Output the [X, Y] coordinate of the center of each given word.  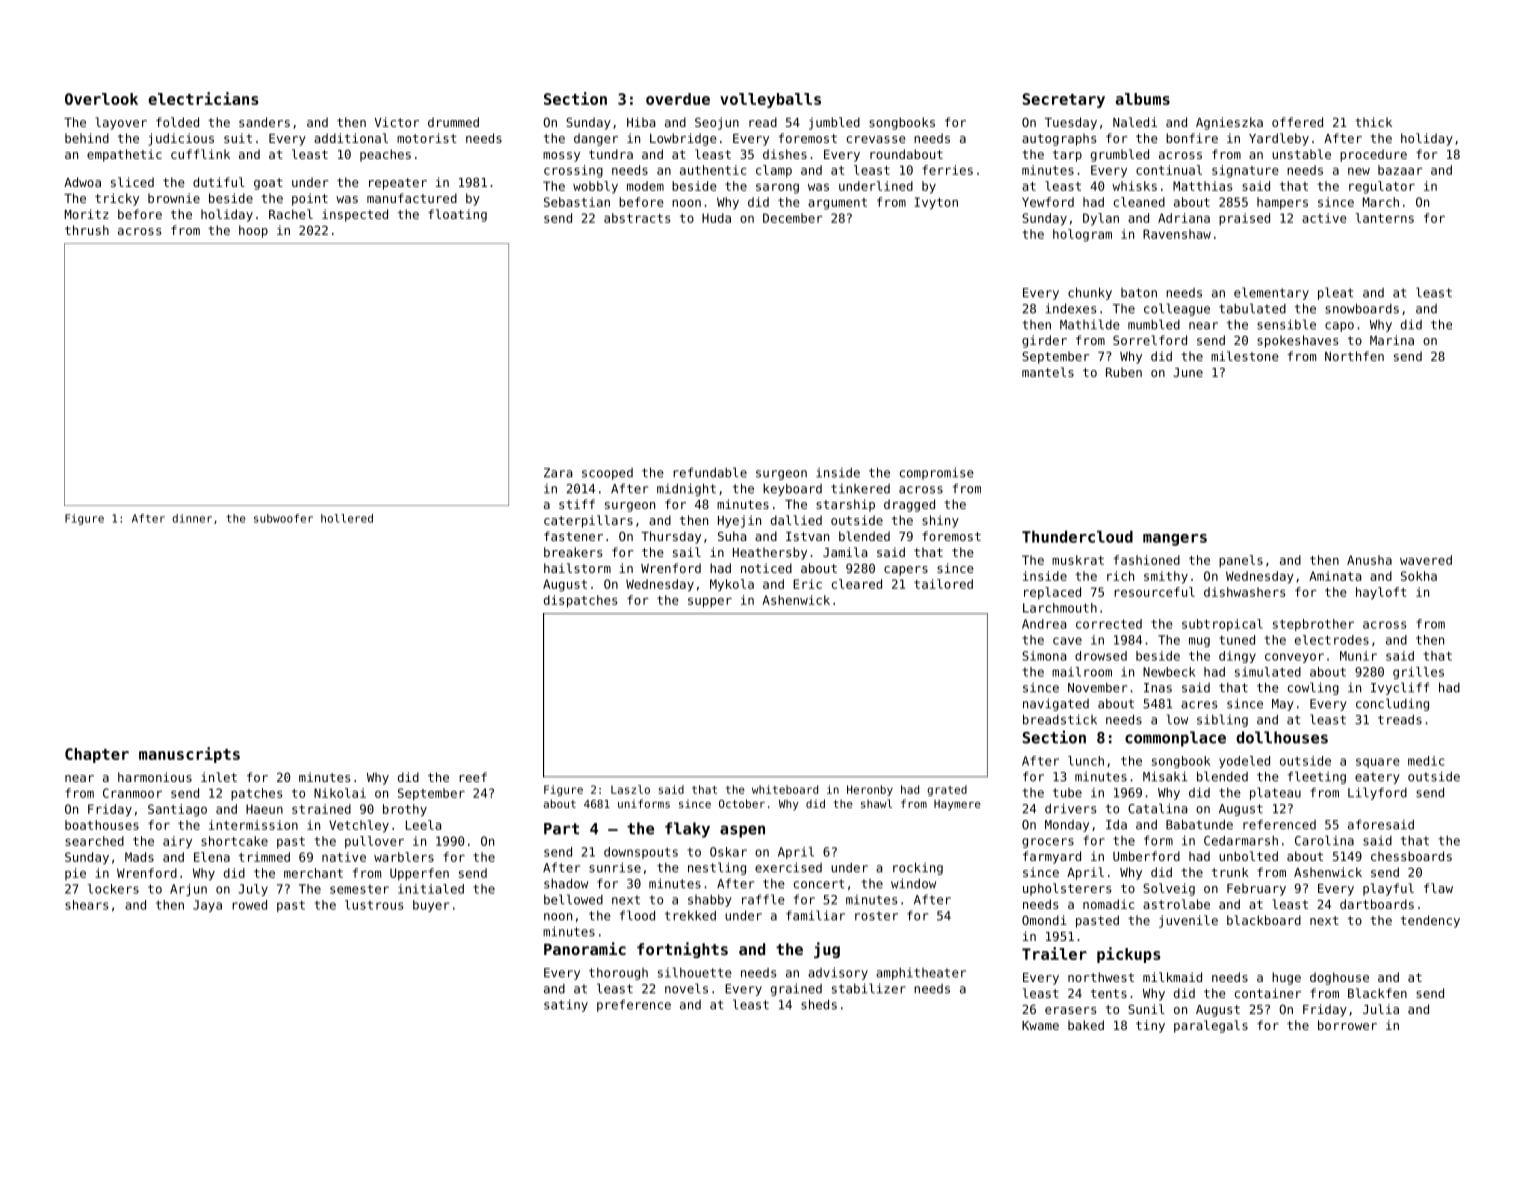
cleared [856, 584]
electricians [203, 98]
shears [87, 905]
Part [561, 829]
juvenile [1188, 921]
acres [1199, 705]
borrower [1347, 1025]
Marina [1392, 340]
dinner [192, 518]
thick [1373, 122]
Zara [558, 473]
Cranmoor [132, 793]
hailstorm [577, 568]
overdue [678, 99]
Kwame [1040, 1025]
